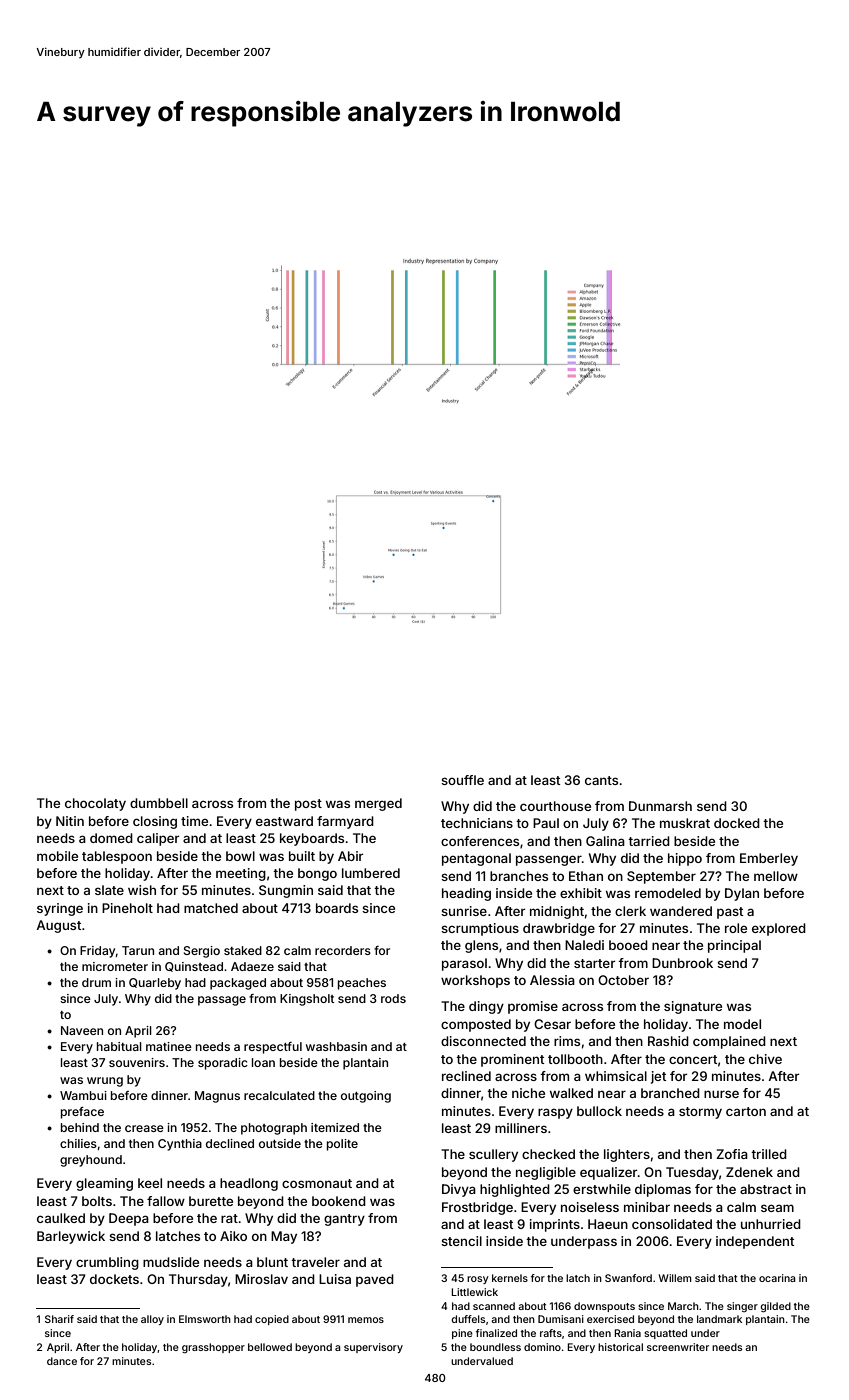  Describe the element at coordinates (62, 1361) in the document. I see `dance` at that location.
